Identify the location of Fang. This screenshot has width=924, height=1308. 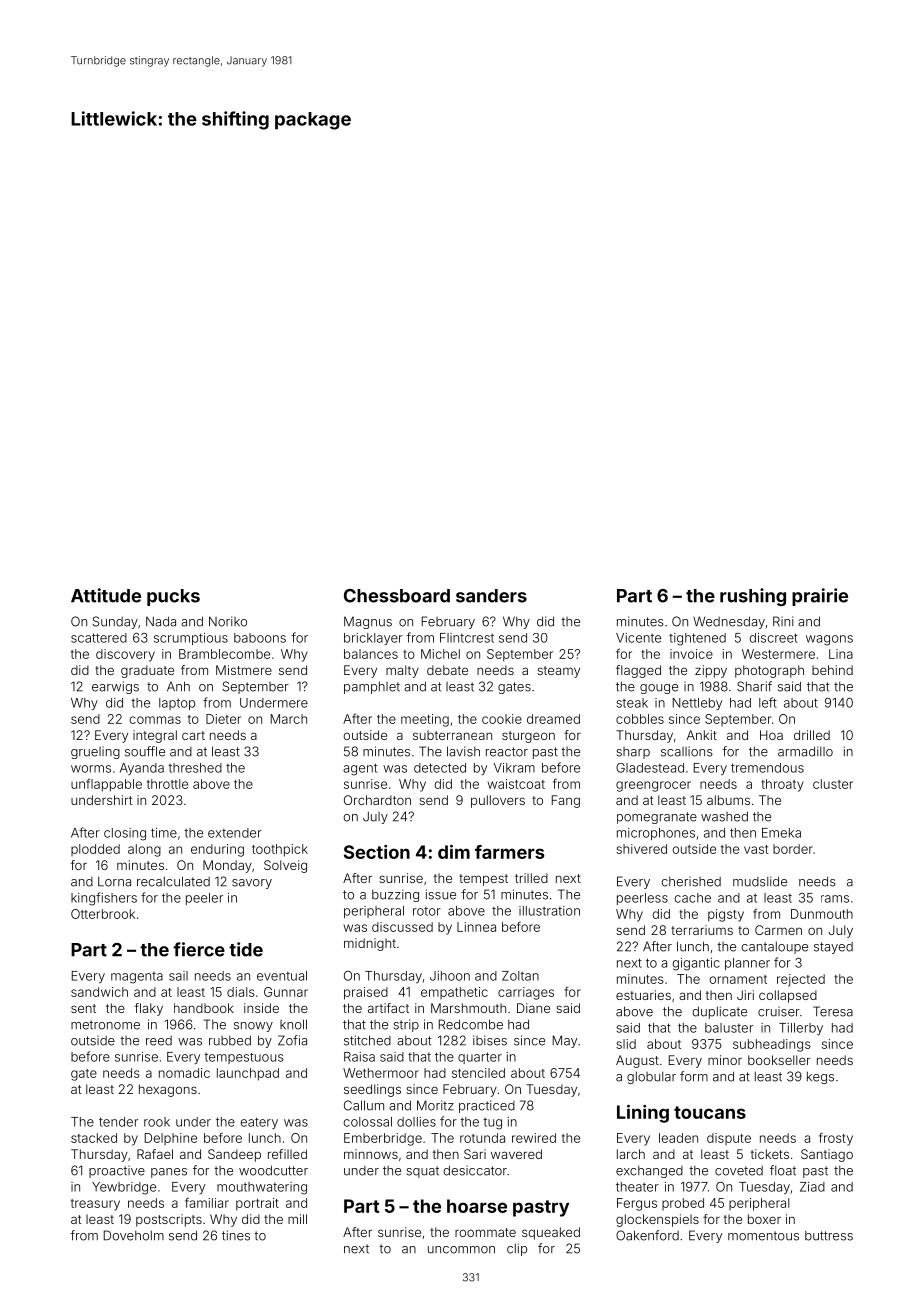
(566, 801).
